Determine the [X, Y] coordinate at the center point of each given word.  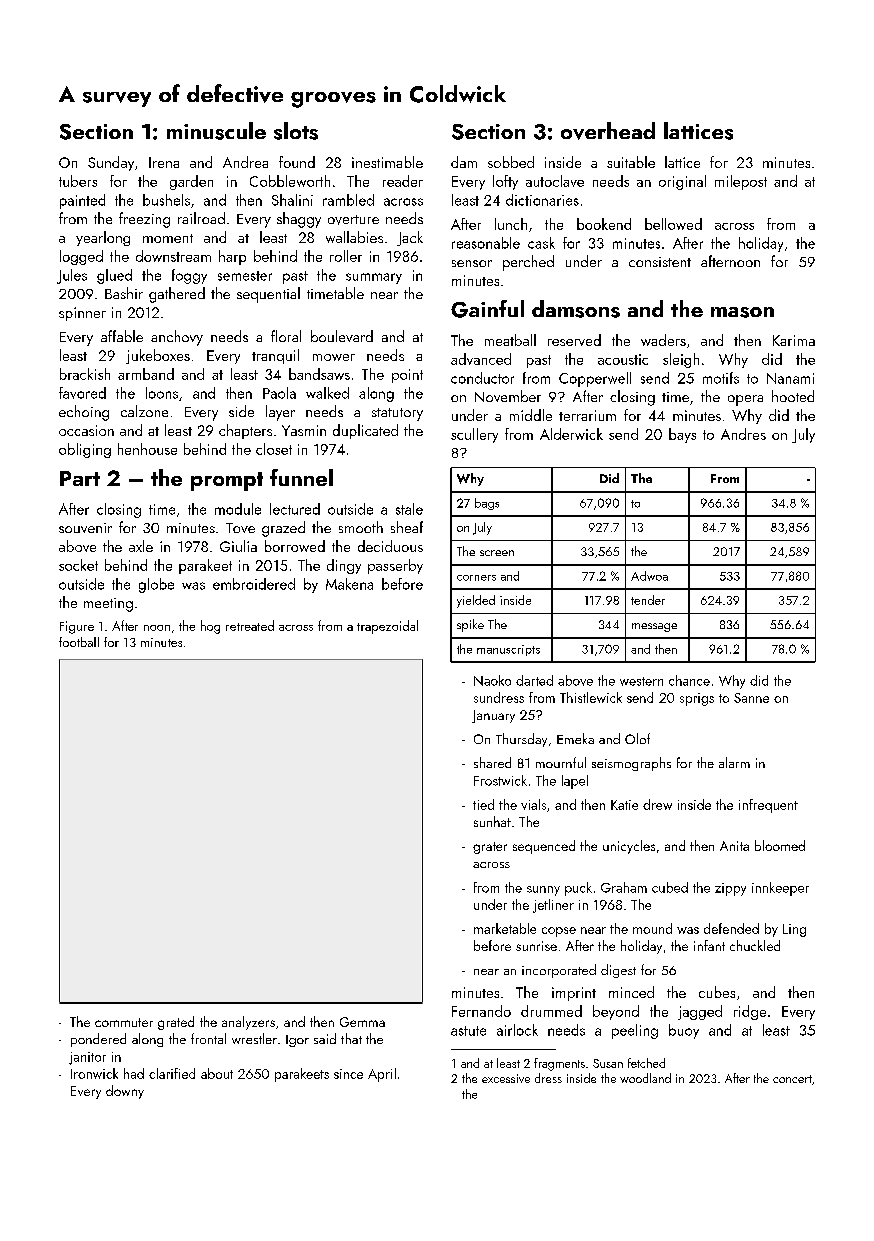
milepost [741, 182]
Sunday [111, 163]
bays [682, 435]
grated [176, 1023]
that [351, 1038]
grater [490, 848]
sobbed [511, 162]
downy [125, 1092]
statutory [397, 414]
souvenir [85, 528]
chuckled [755, 945]
